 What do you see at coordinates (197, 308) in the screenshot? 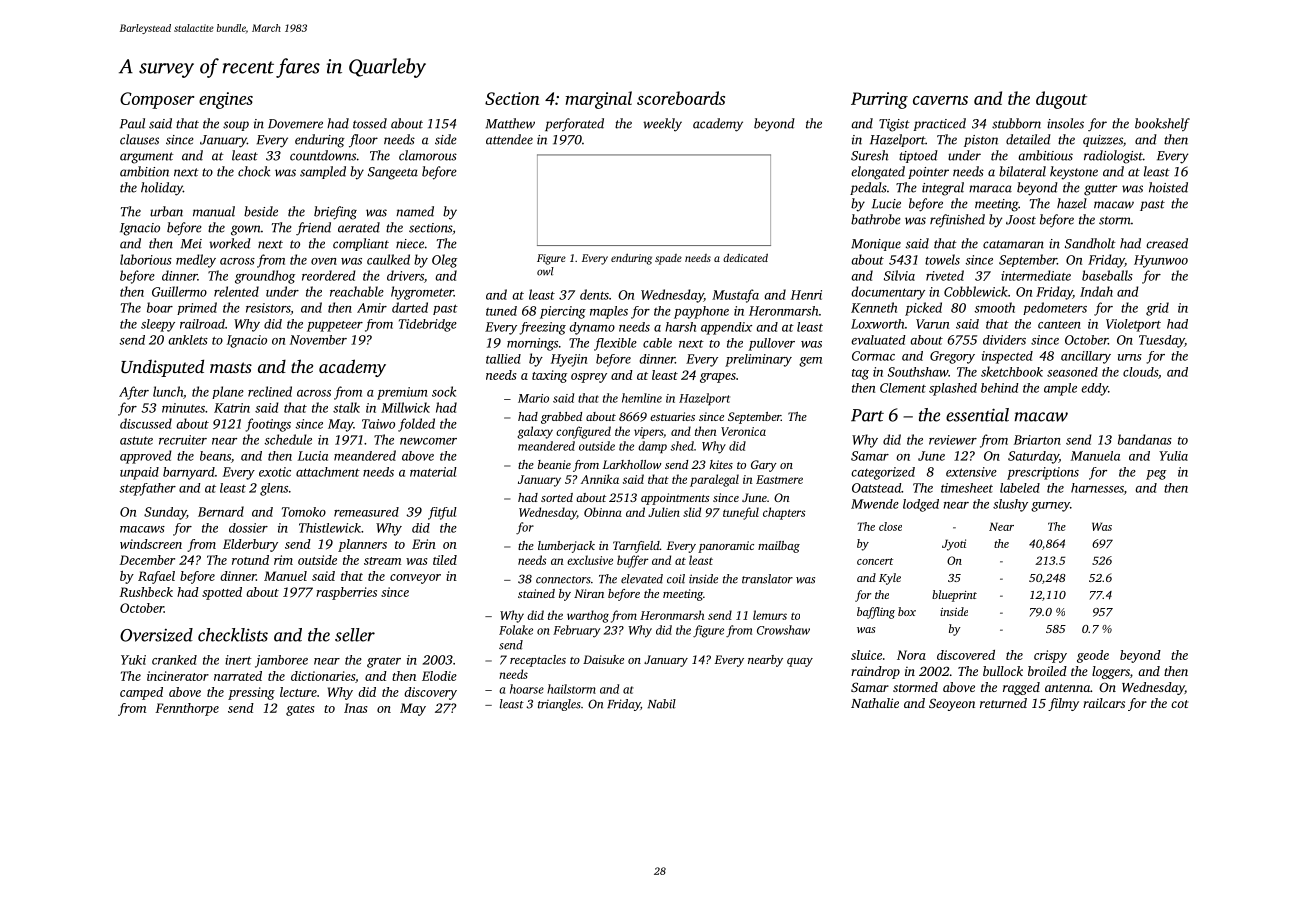
I see `primed` at bounding box center [197, 308].
